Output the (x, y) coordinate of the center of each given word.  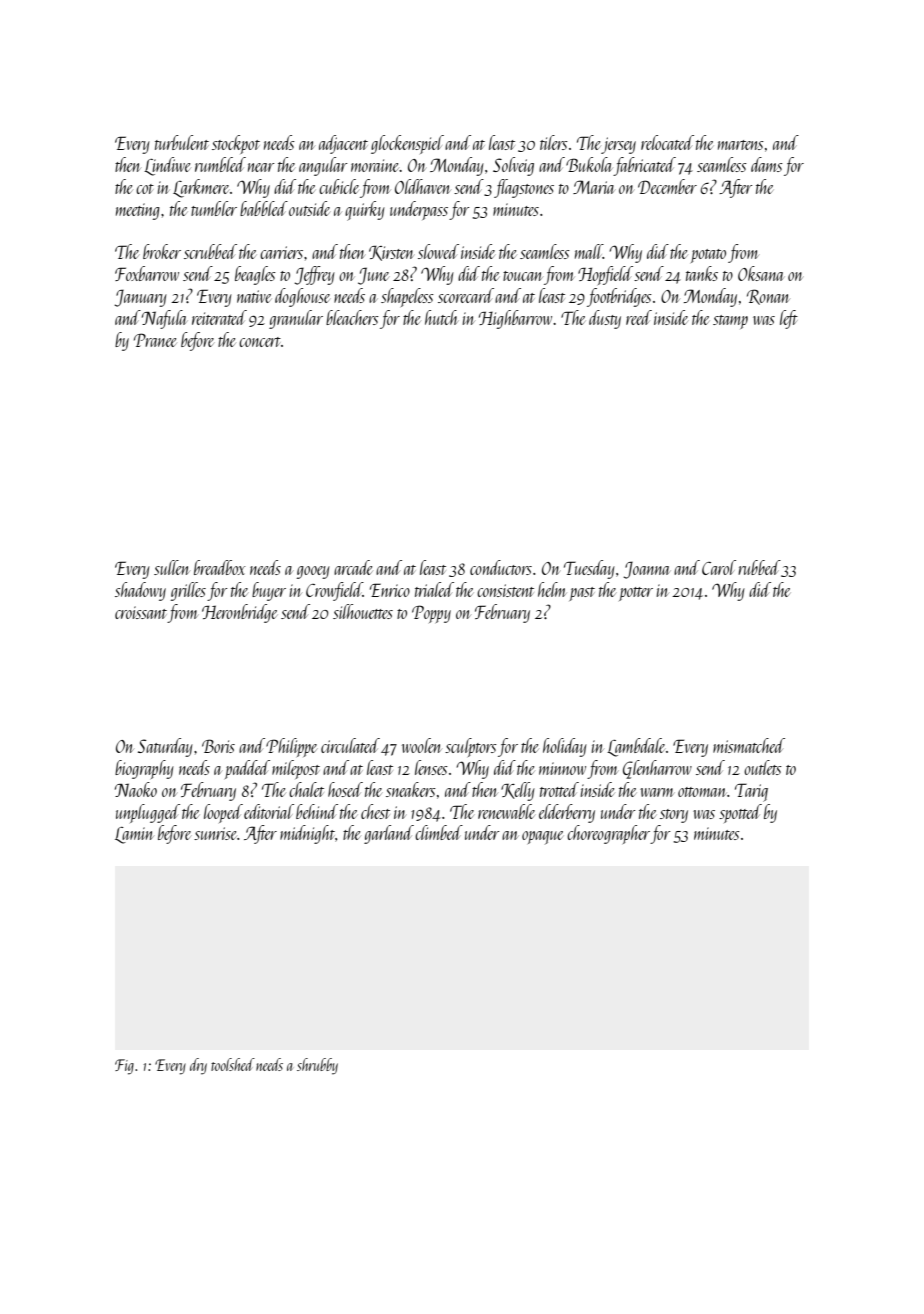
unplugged (148, 813)
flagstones (524, 188)
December (667, 186)
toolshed (233, 1064)
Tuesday (589, 569)
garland (389, 834)
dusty (605, 319)
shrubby (317, 1066)
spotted (740, 813)
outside (309, 208)
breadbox (220, 567)
